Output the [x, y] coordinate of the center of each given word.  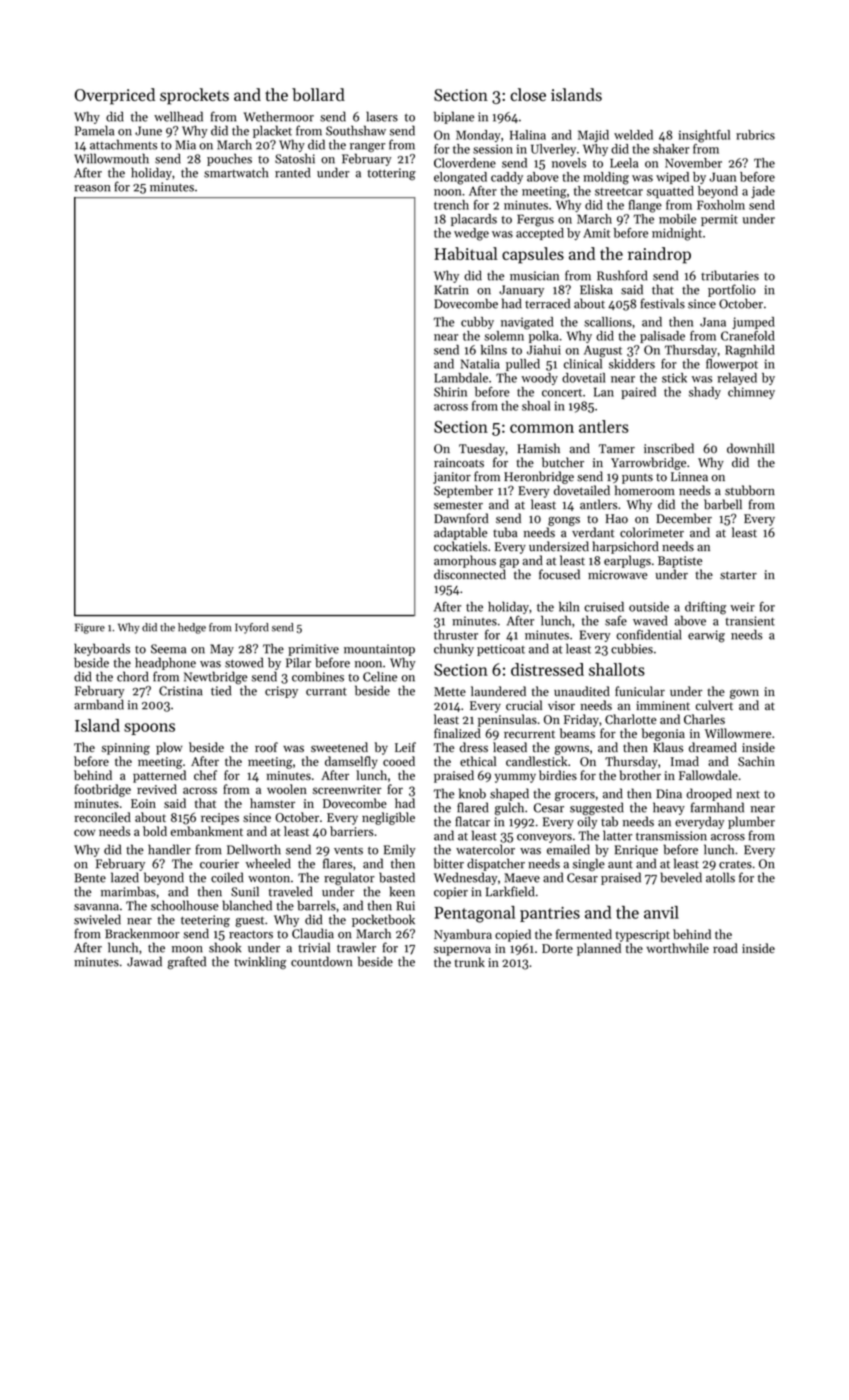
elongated [460, 178]
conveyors [544, 838]
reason [92, 188]
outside [649, 606]
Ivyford [252, 628]
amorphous [465, 561]
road [725, 948]
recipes [220, 819]
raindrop [659, 255]
